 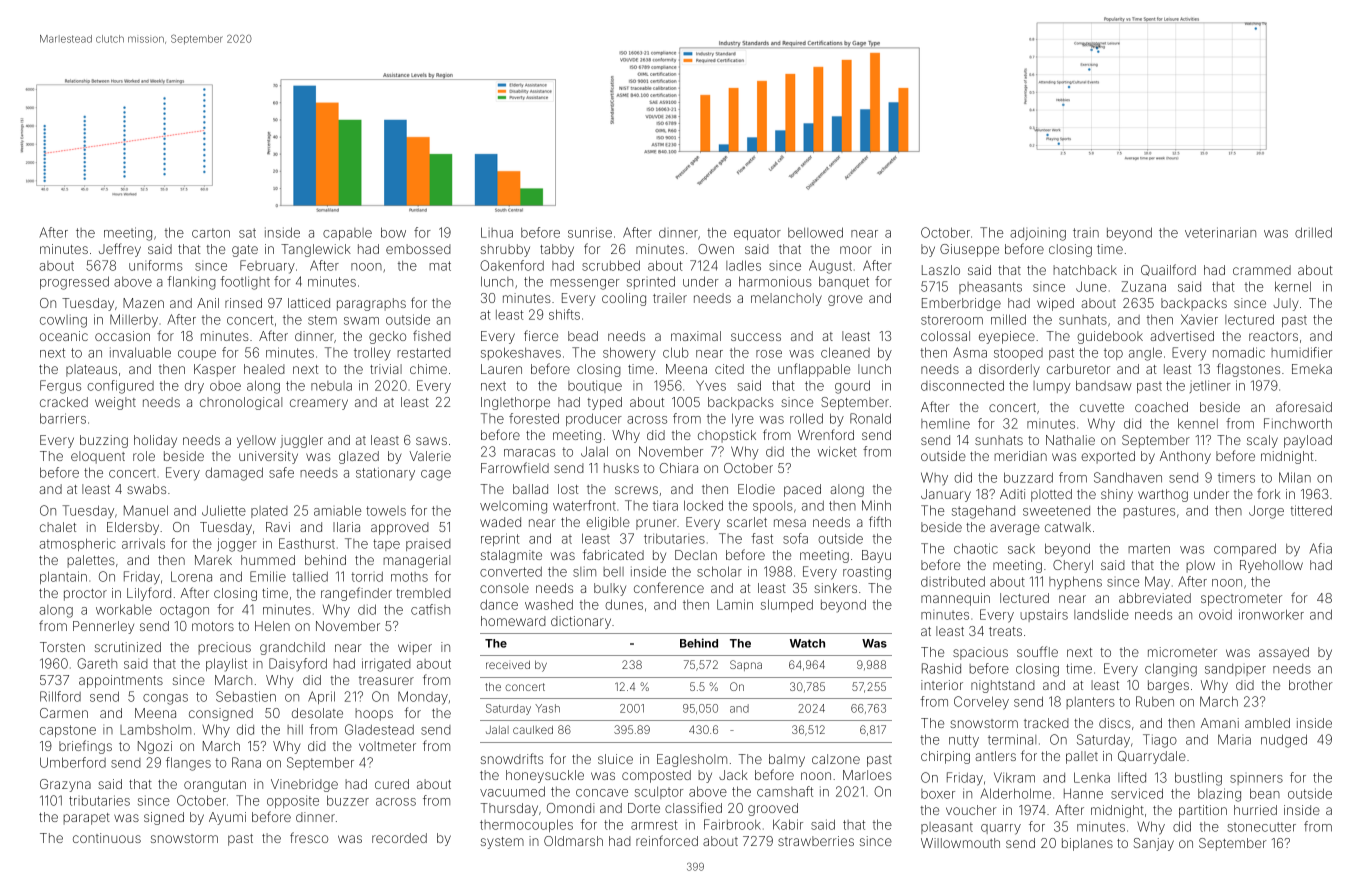 What do you see at coordinates (301, 441) in the document?
I see `juggler` at bounding box center [301, 441].
